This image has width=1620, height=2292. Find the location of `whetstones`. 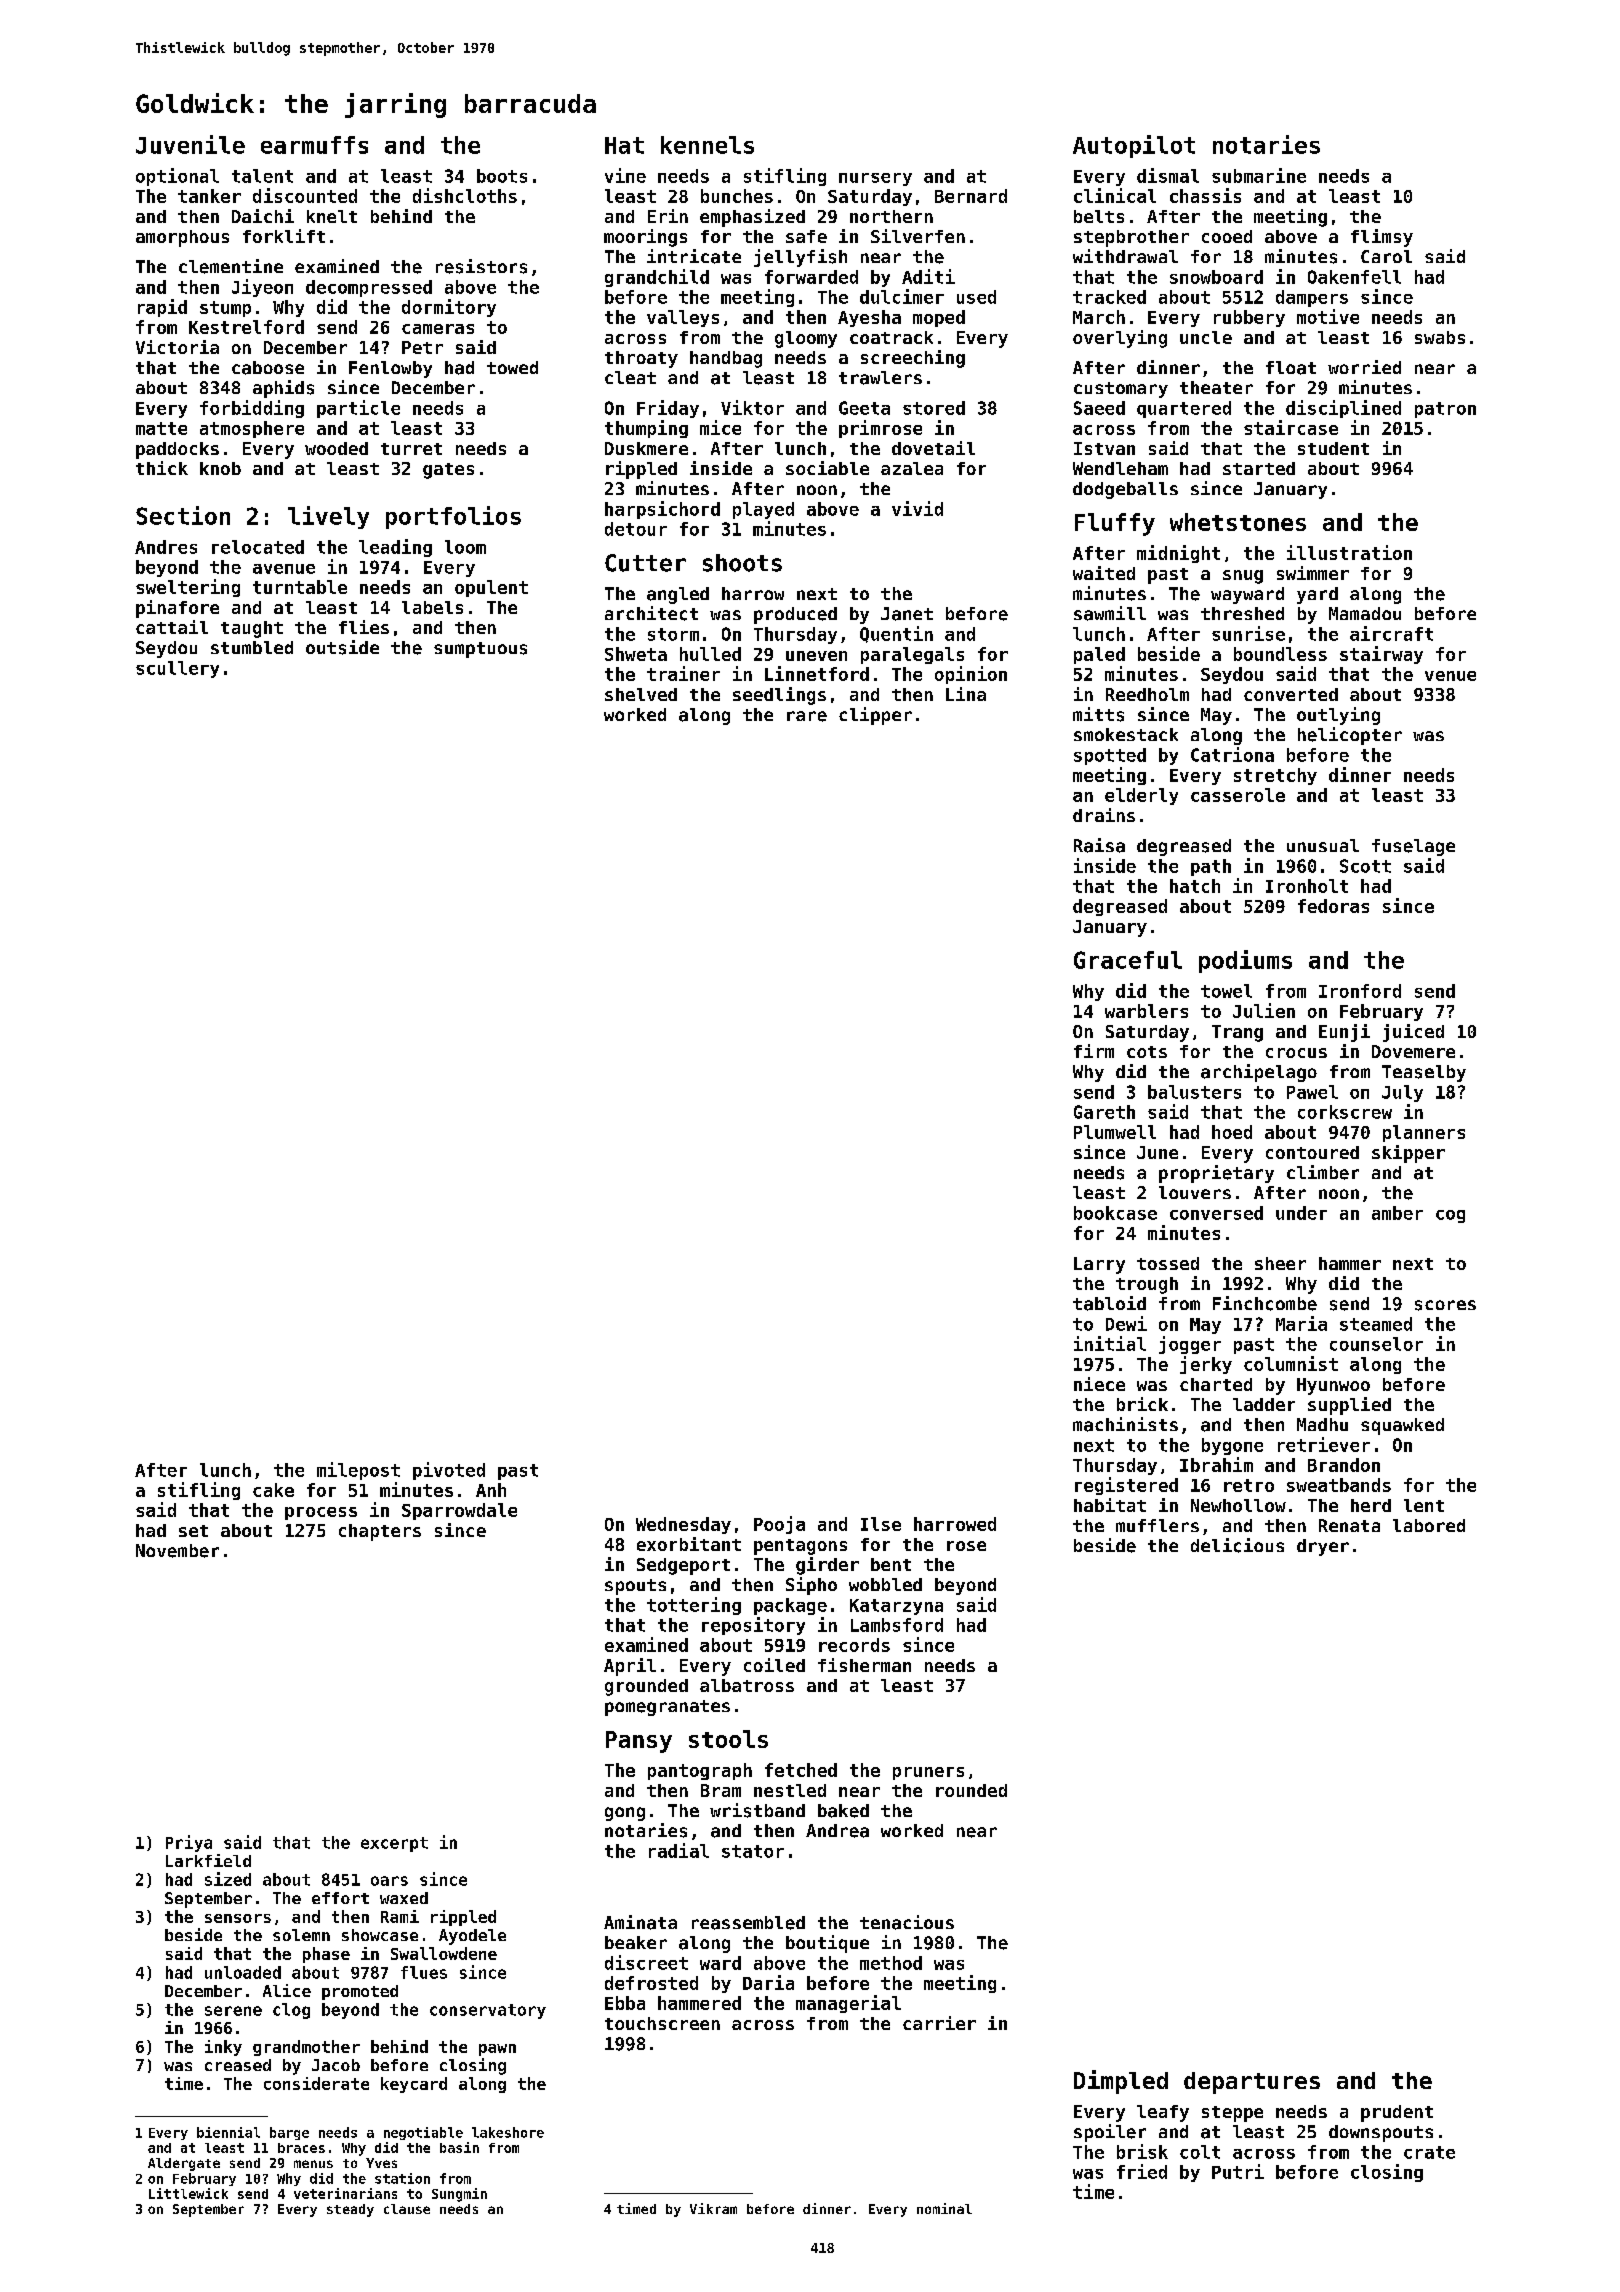

whetstones is located at coordinates (1238, 522).
